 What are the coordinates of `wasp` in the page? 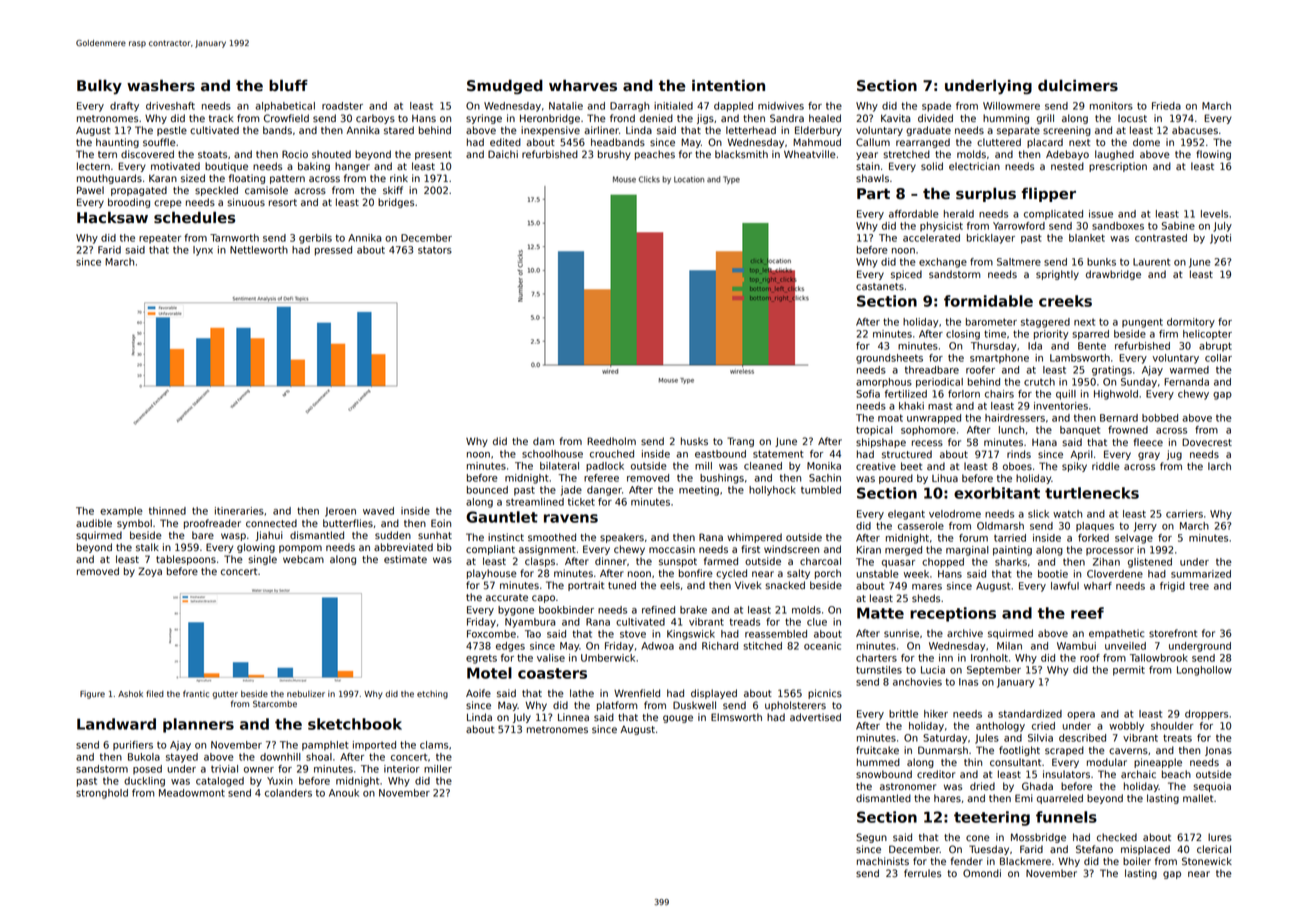 It's located at (233, 537).
